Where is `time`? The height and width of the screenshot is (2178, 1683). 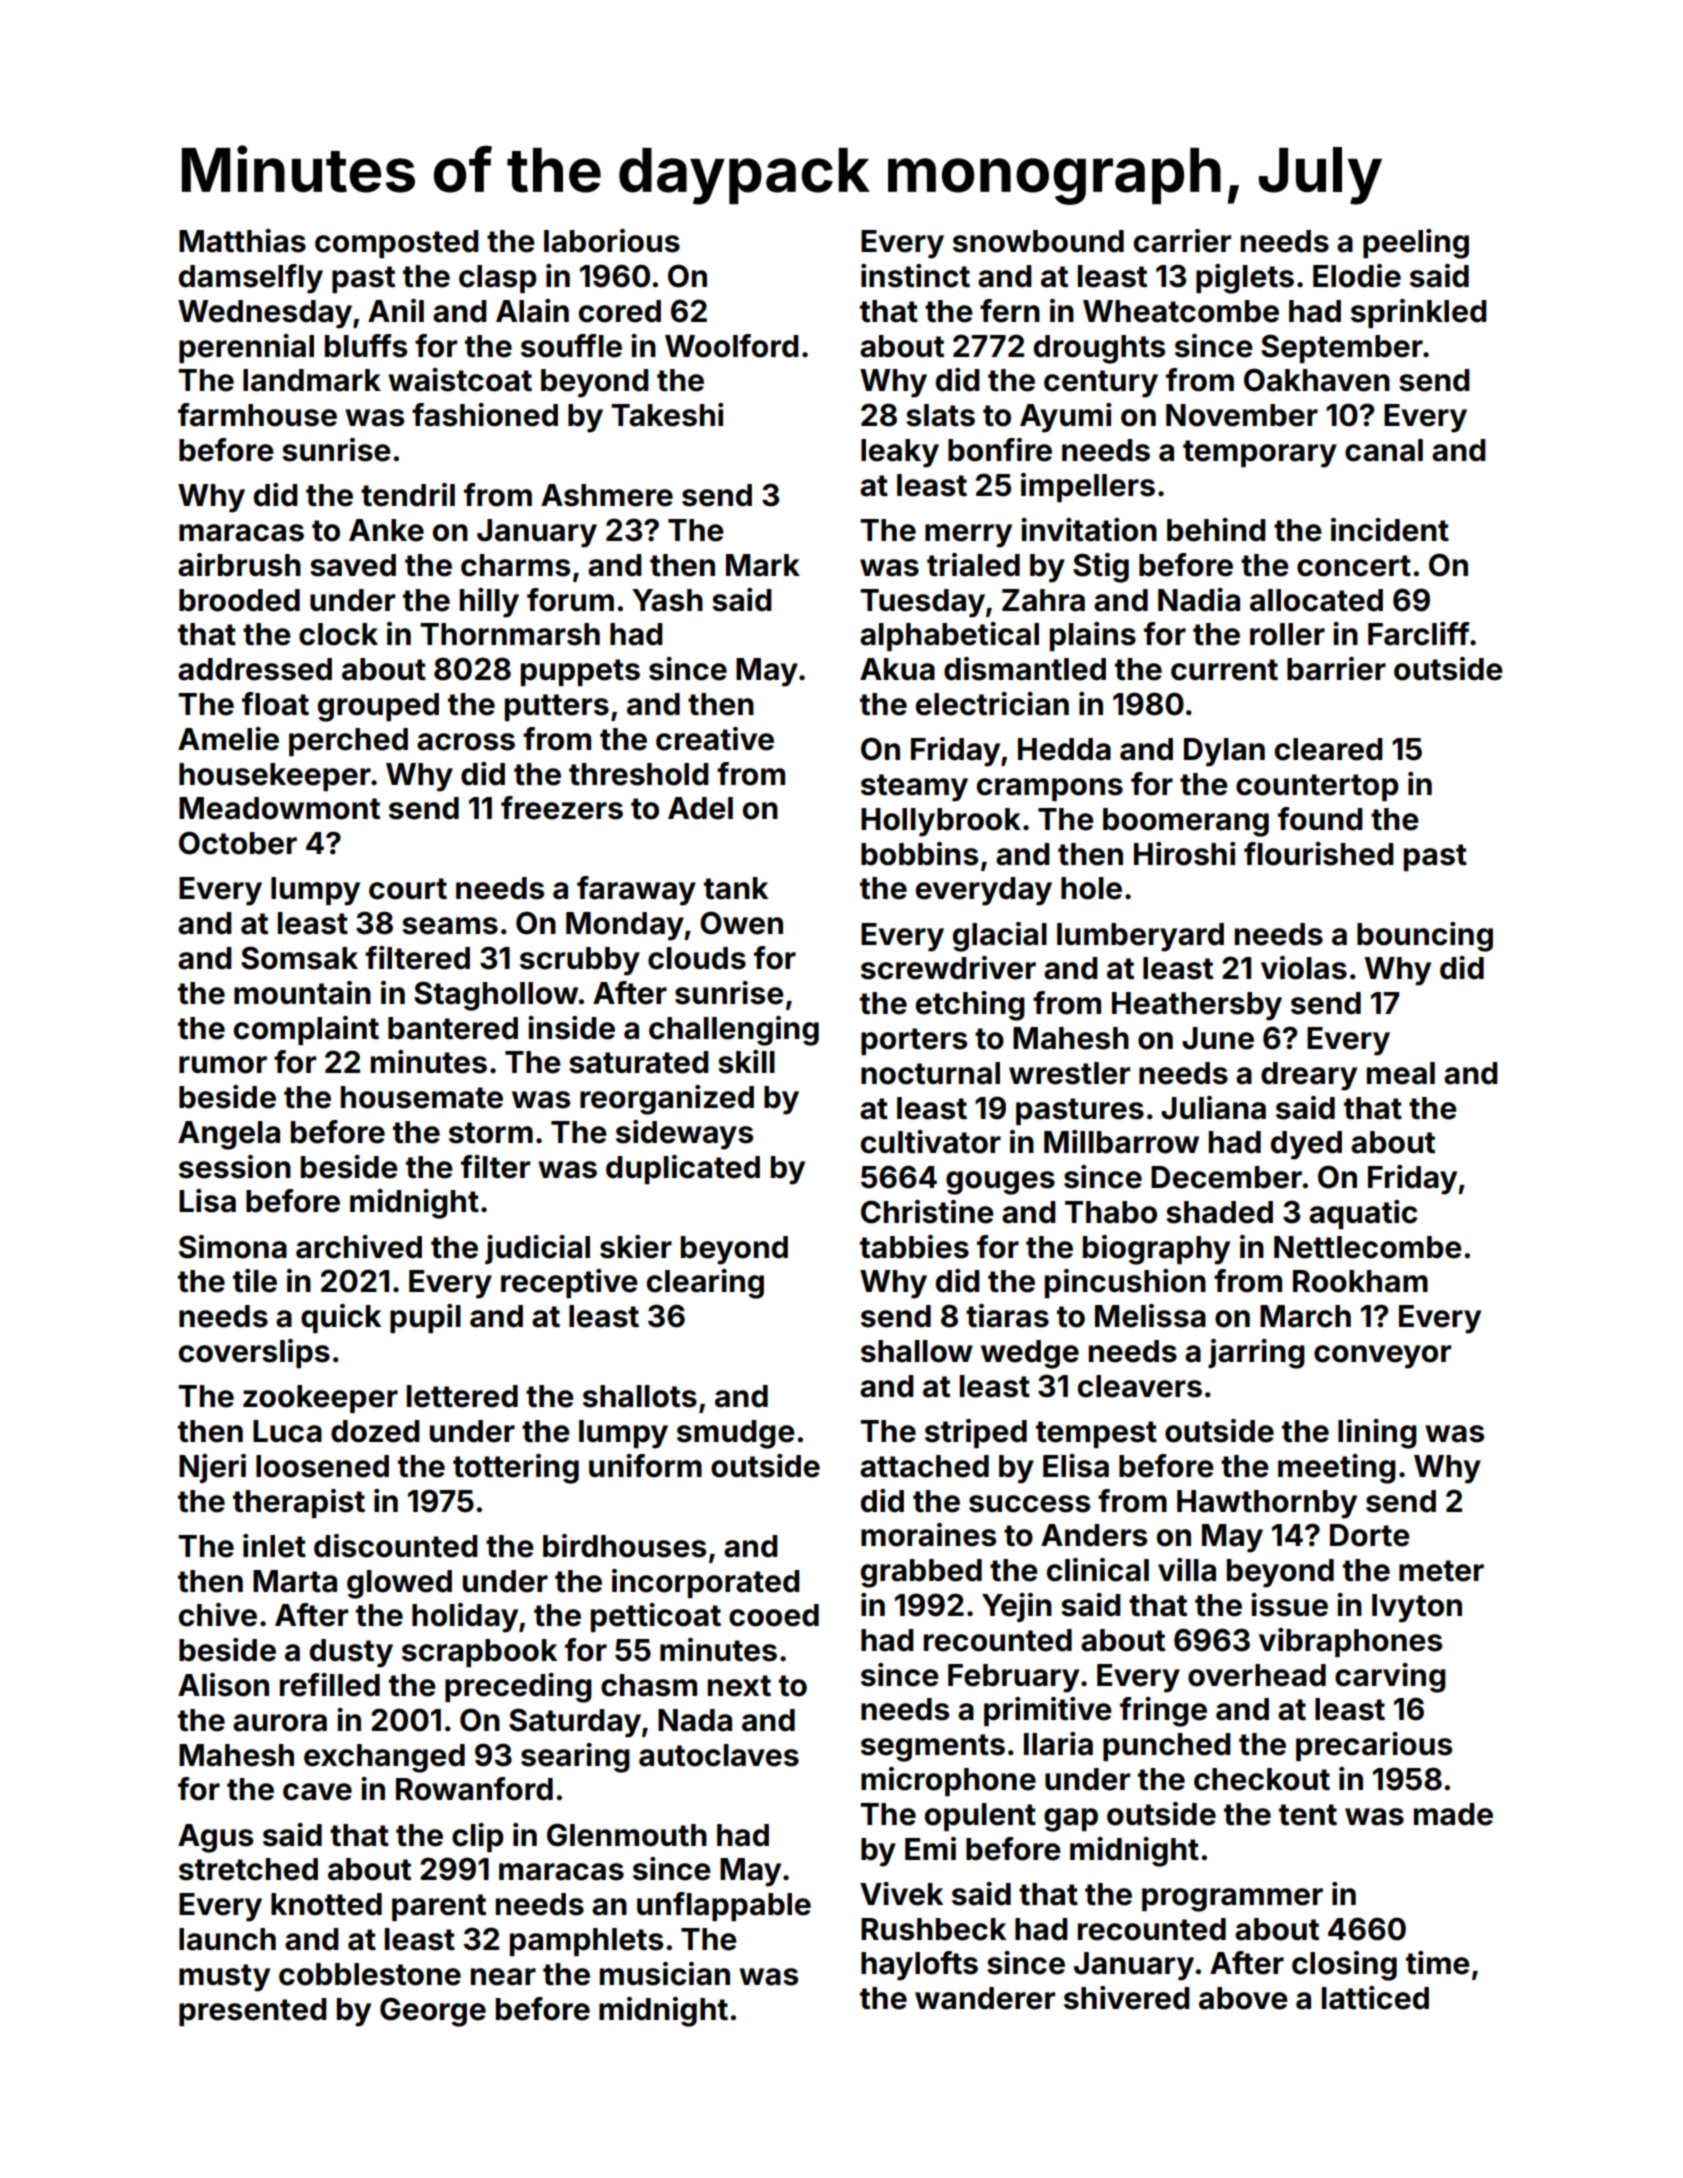
time is located at coordinates (1438, 1963).
